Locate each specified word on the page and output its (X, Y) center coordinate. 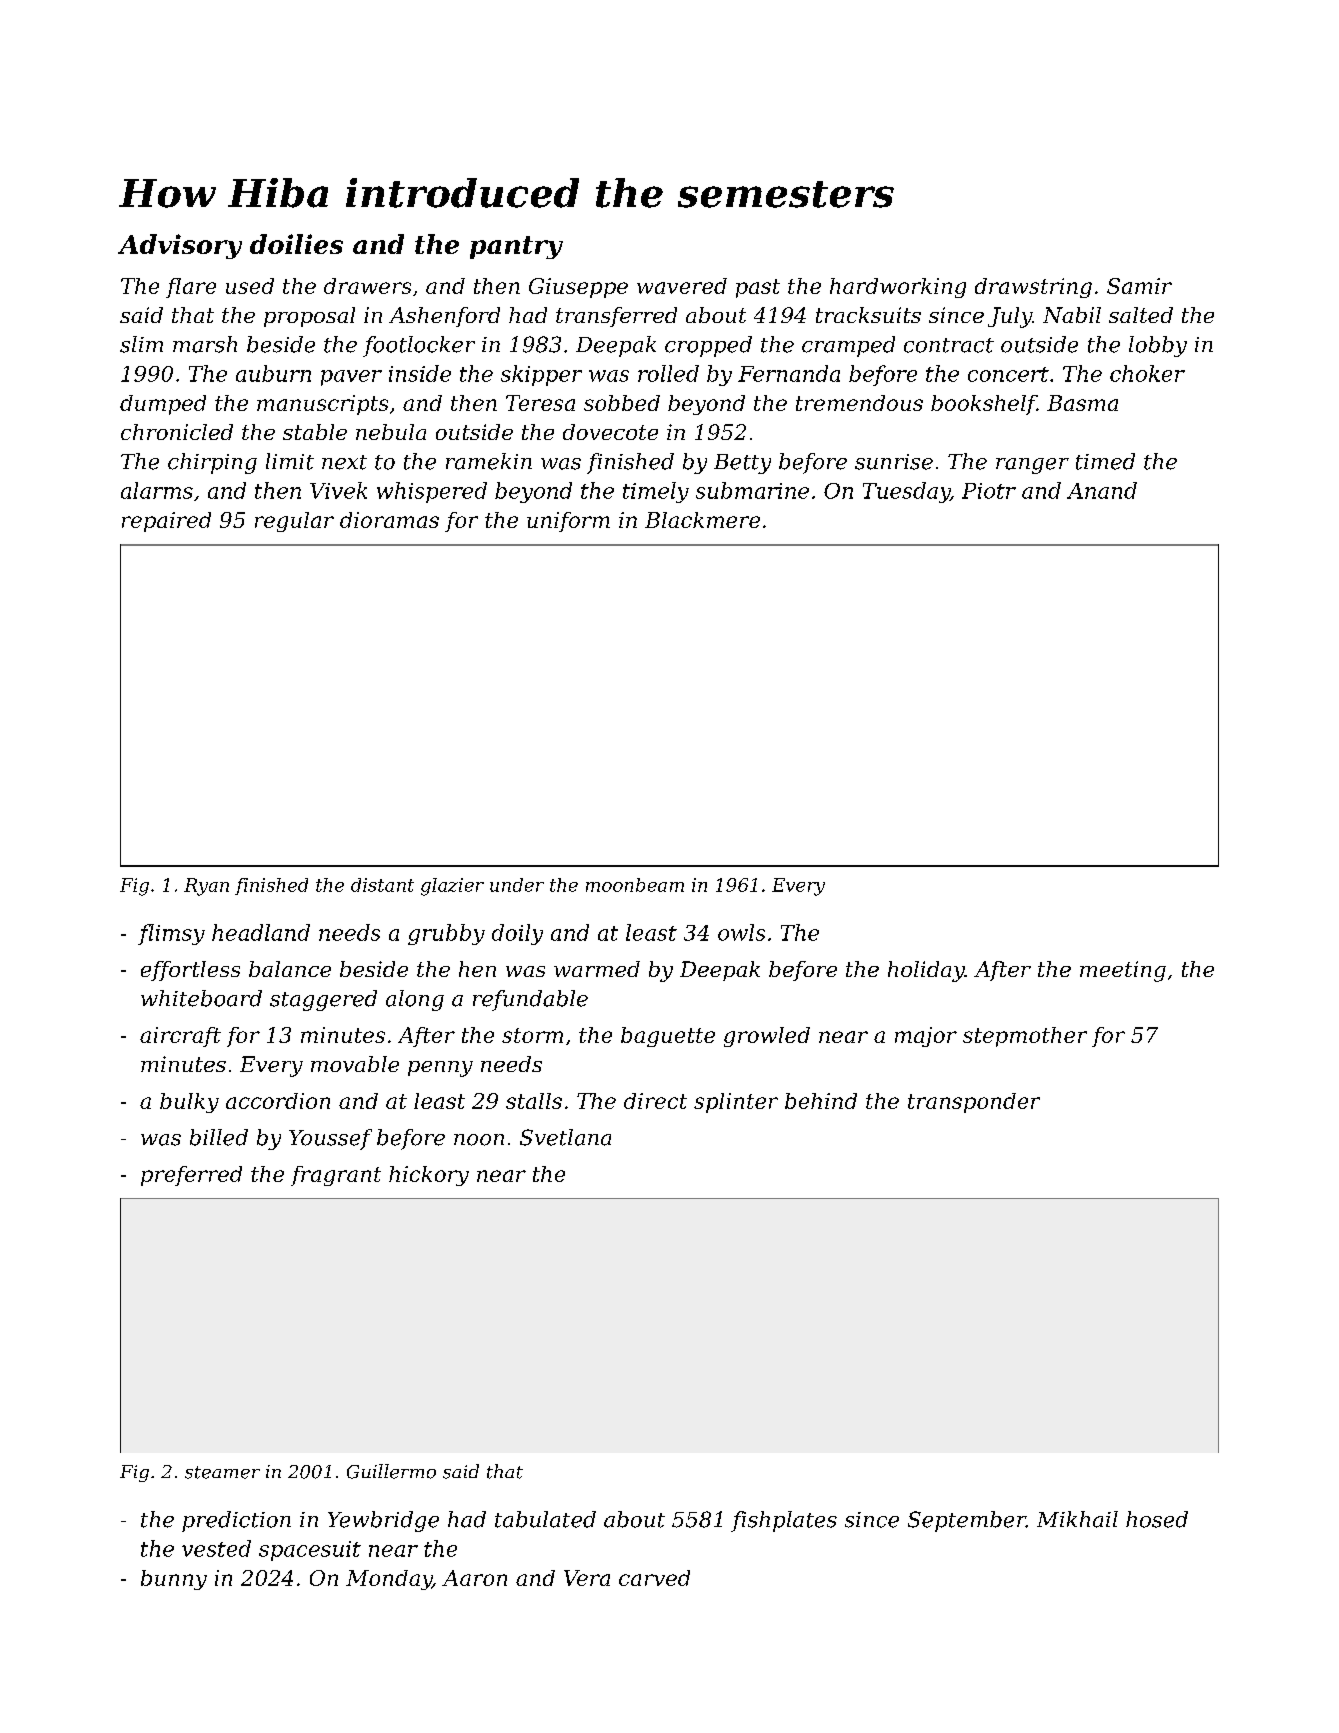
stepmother (1025, 1037)
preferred (191, 1176)
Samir (1139, 286)
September (967, 1521)
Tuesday (906, 492)
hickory (429, 1176)
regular (294, 522)
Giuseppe (578, 288)
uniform (568, 522)
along (415, 1000)
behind (821, 1101)
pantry (516, 247)
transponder (974, 1103)
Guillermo (391, 1471)
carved (654, 1578)
